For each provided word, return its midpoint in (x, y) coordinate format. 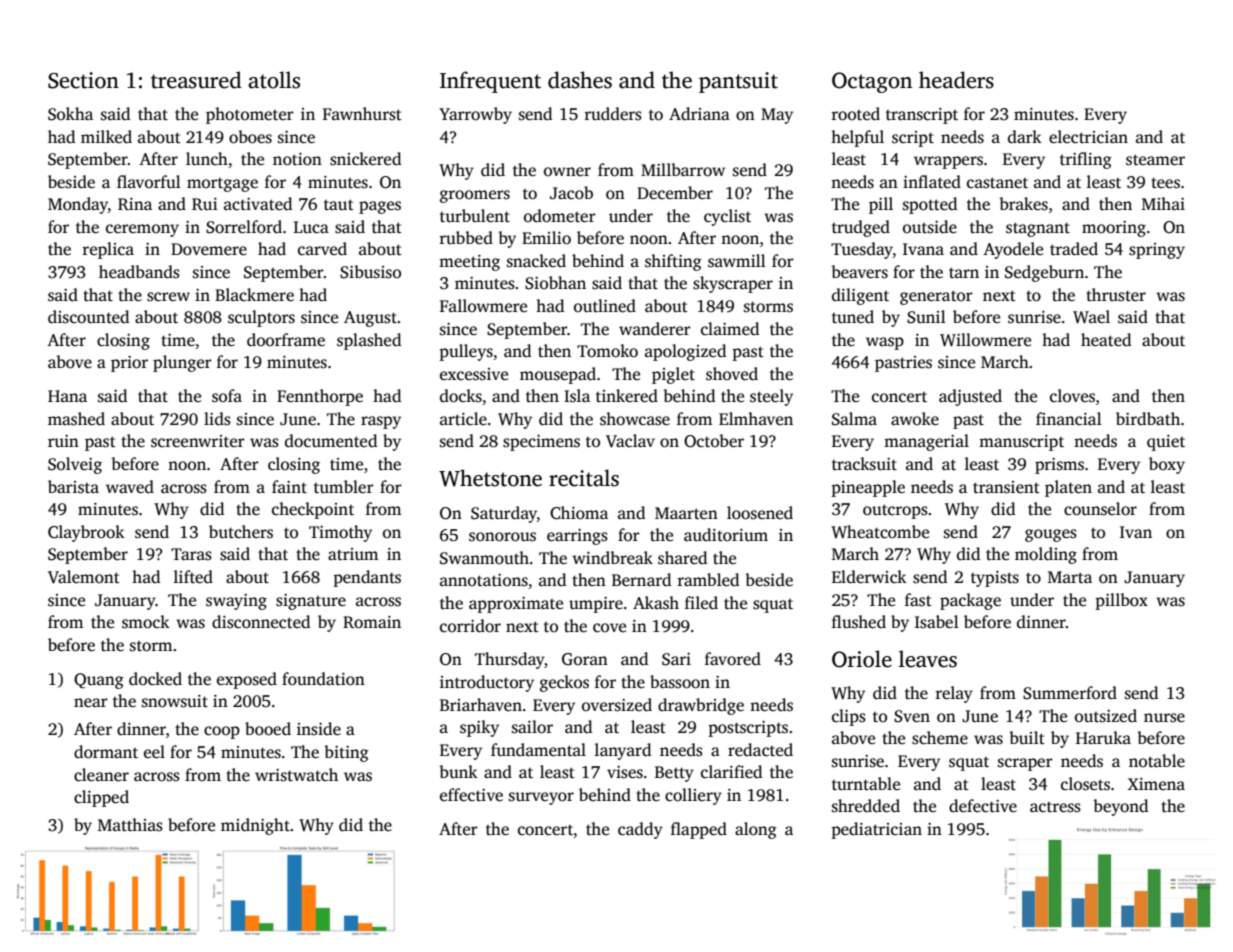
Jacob (571, 193)
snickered (365, 159)
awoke (915, 419)
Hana (67, 396)
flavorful (149, 181)
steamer (1155, 160)
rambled (708, 580)
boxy (1167, 465)
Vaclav (630, 441)
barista (73, 487)
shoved (732, 374)
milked (106, 137)
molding (1046, 555)
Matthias (130, 825)
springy (1157, 251)
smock (146, 622)
